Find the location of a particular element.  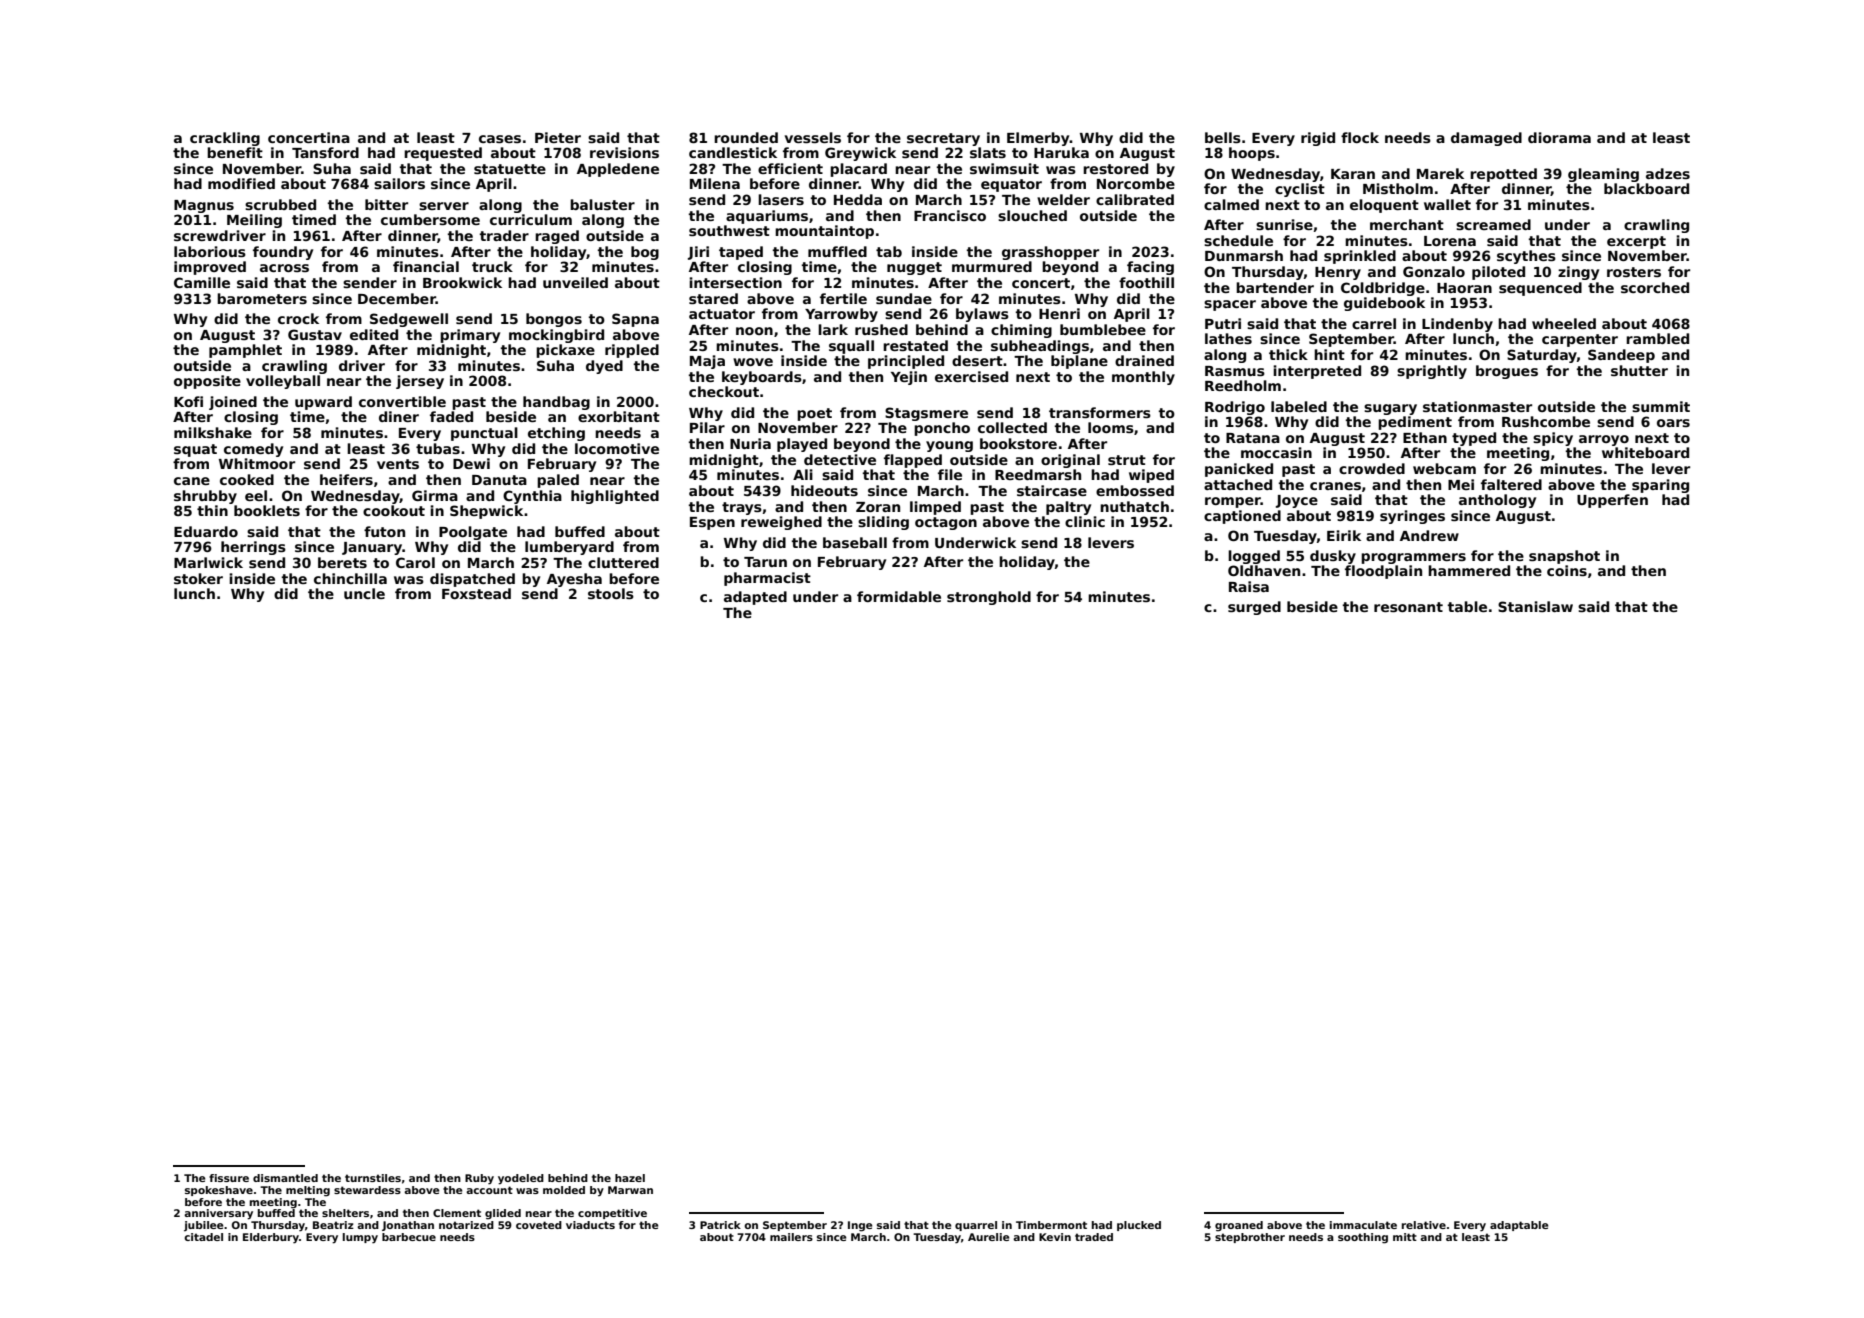

relative is located at coordinates (1424, 1225).
